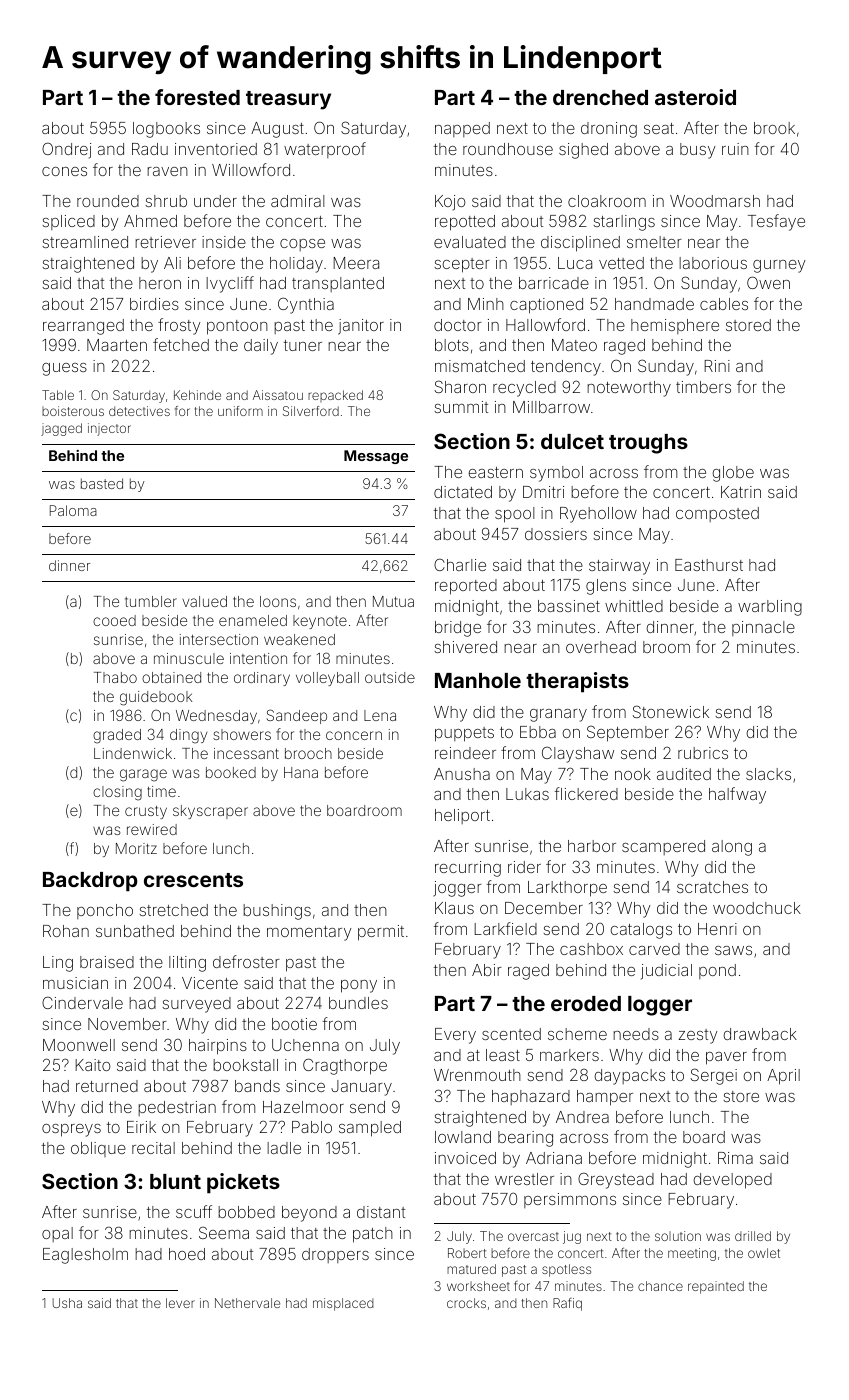  What do you see at coordinates (716, 1287) in the document?
I see `repainted` at bounding box center [716, 1287].
